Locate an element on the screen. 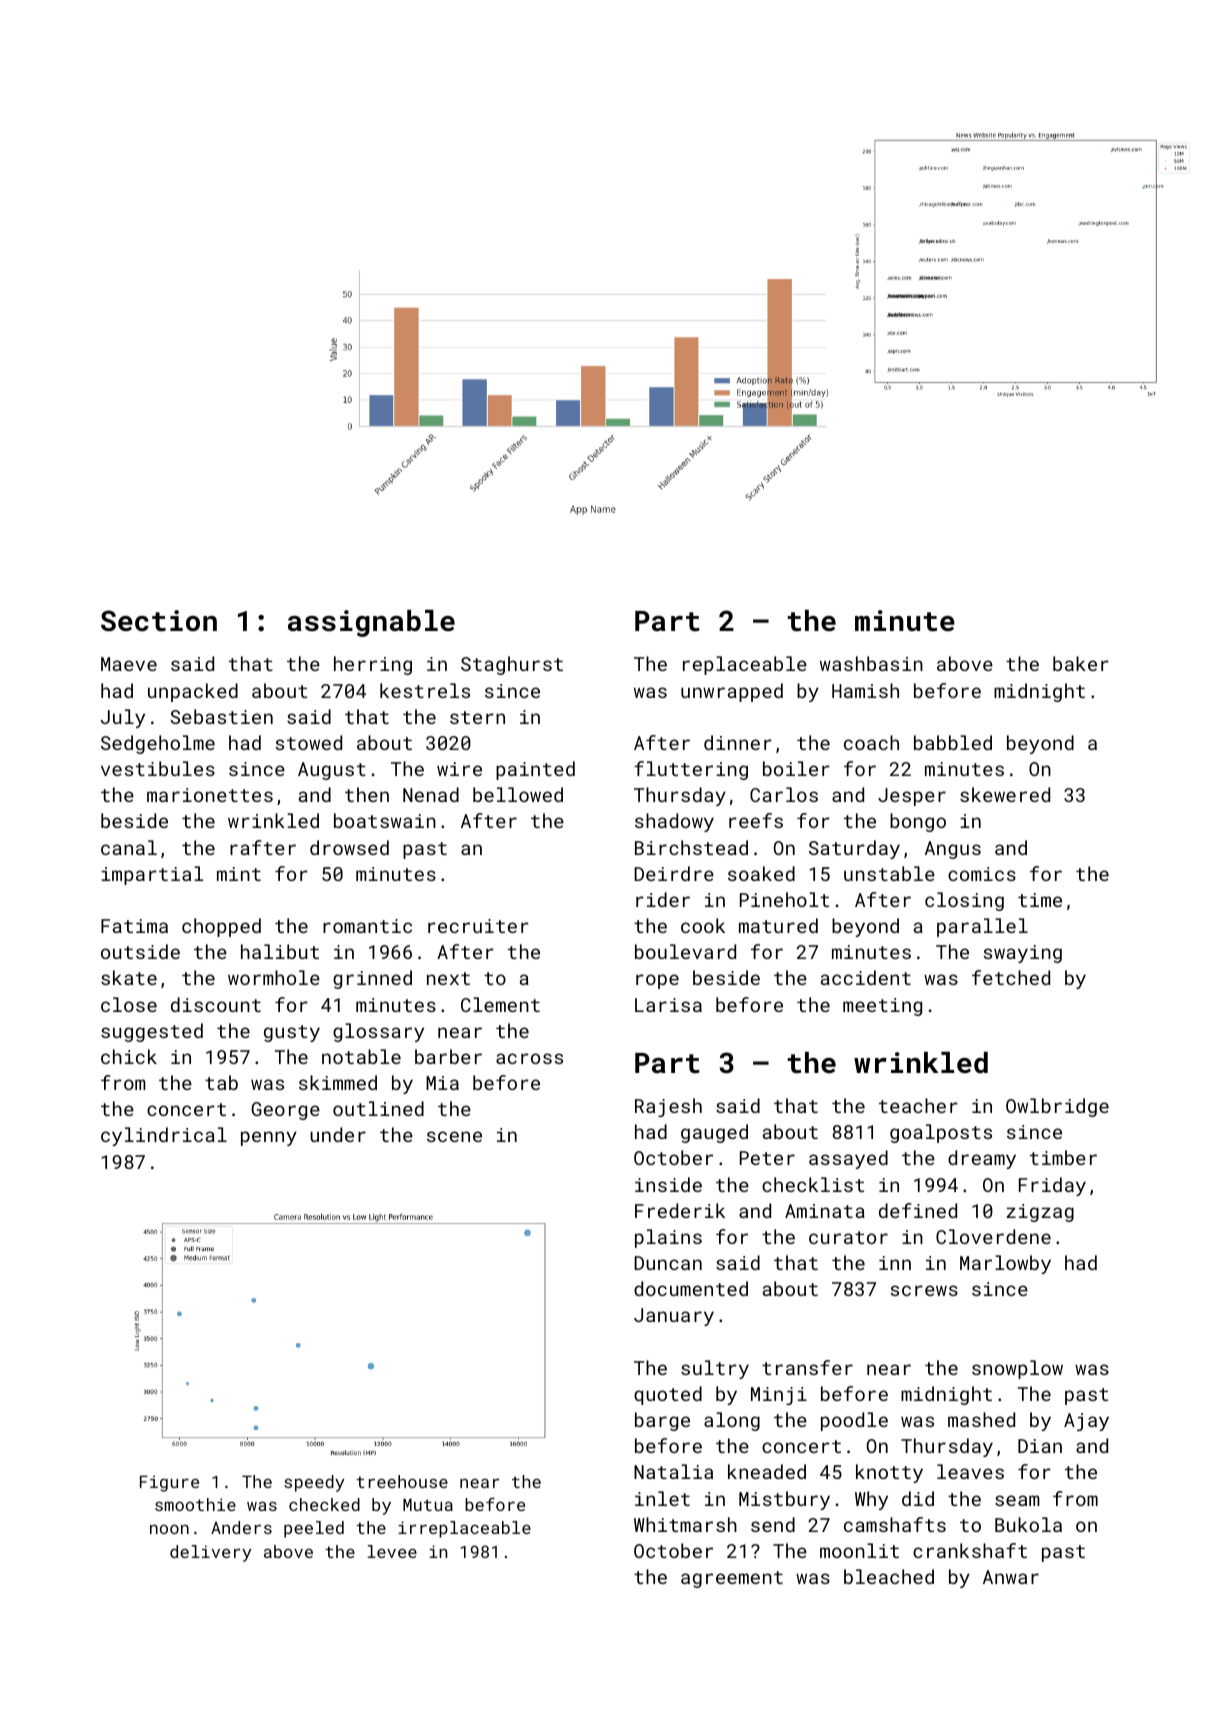 The width and height of the screenshot is (1214, 1718). vestibules is located at coordinates (158, 768).
